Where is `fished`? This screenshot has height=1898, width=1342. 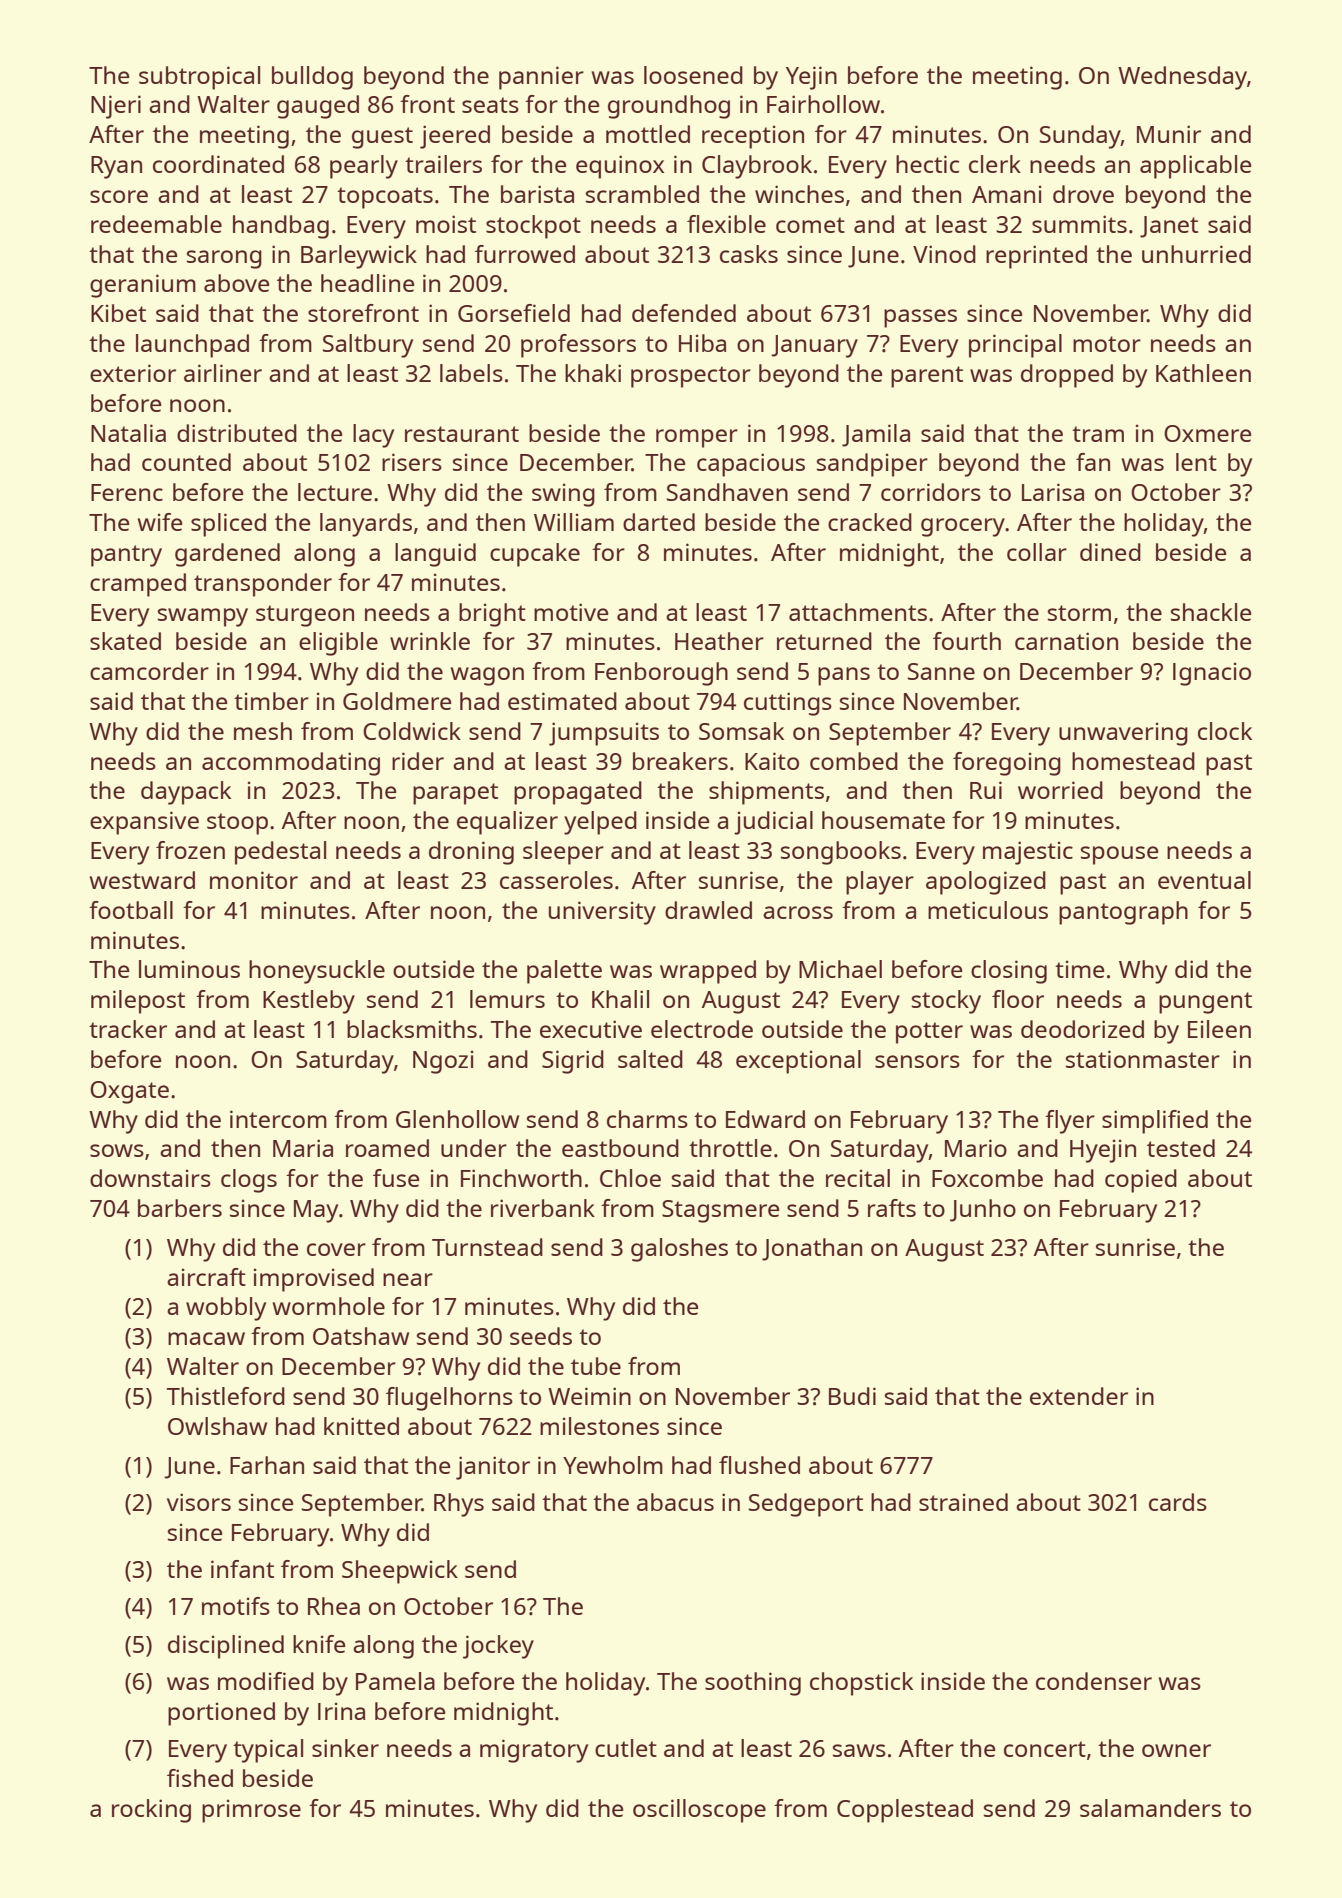 fished is located at coordinates (200, 1778).
